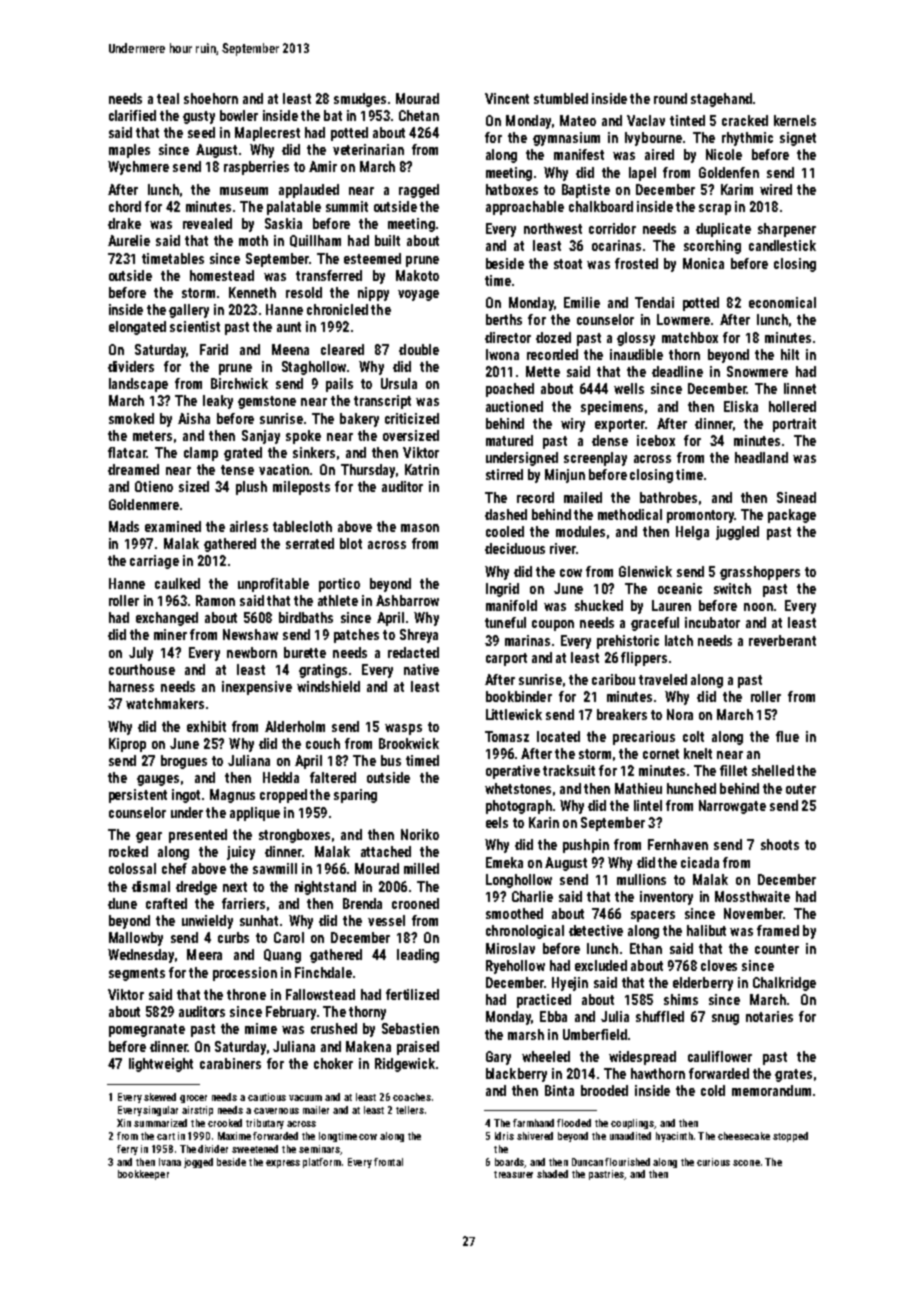  What do you see at coordinates (137, 328) in the image?
I see `elongated` at bounding box center [137, 328].
